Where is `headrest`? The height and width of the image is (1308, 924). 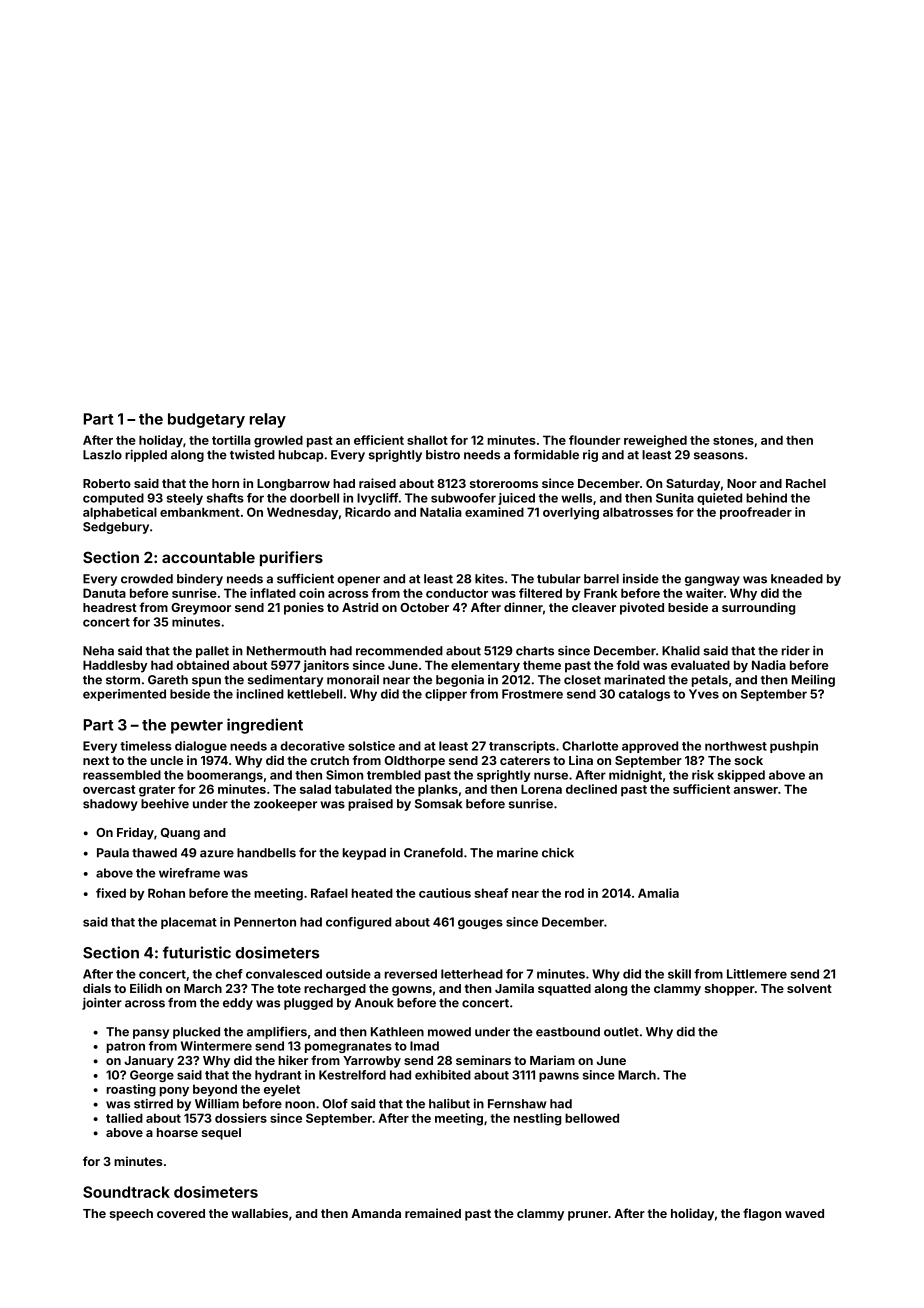
headrest is located at coordinates (110, 607).
